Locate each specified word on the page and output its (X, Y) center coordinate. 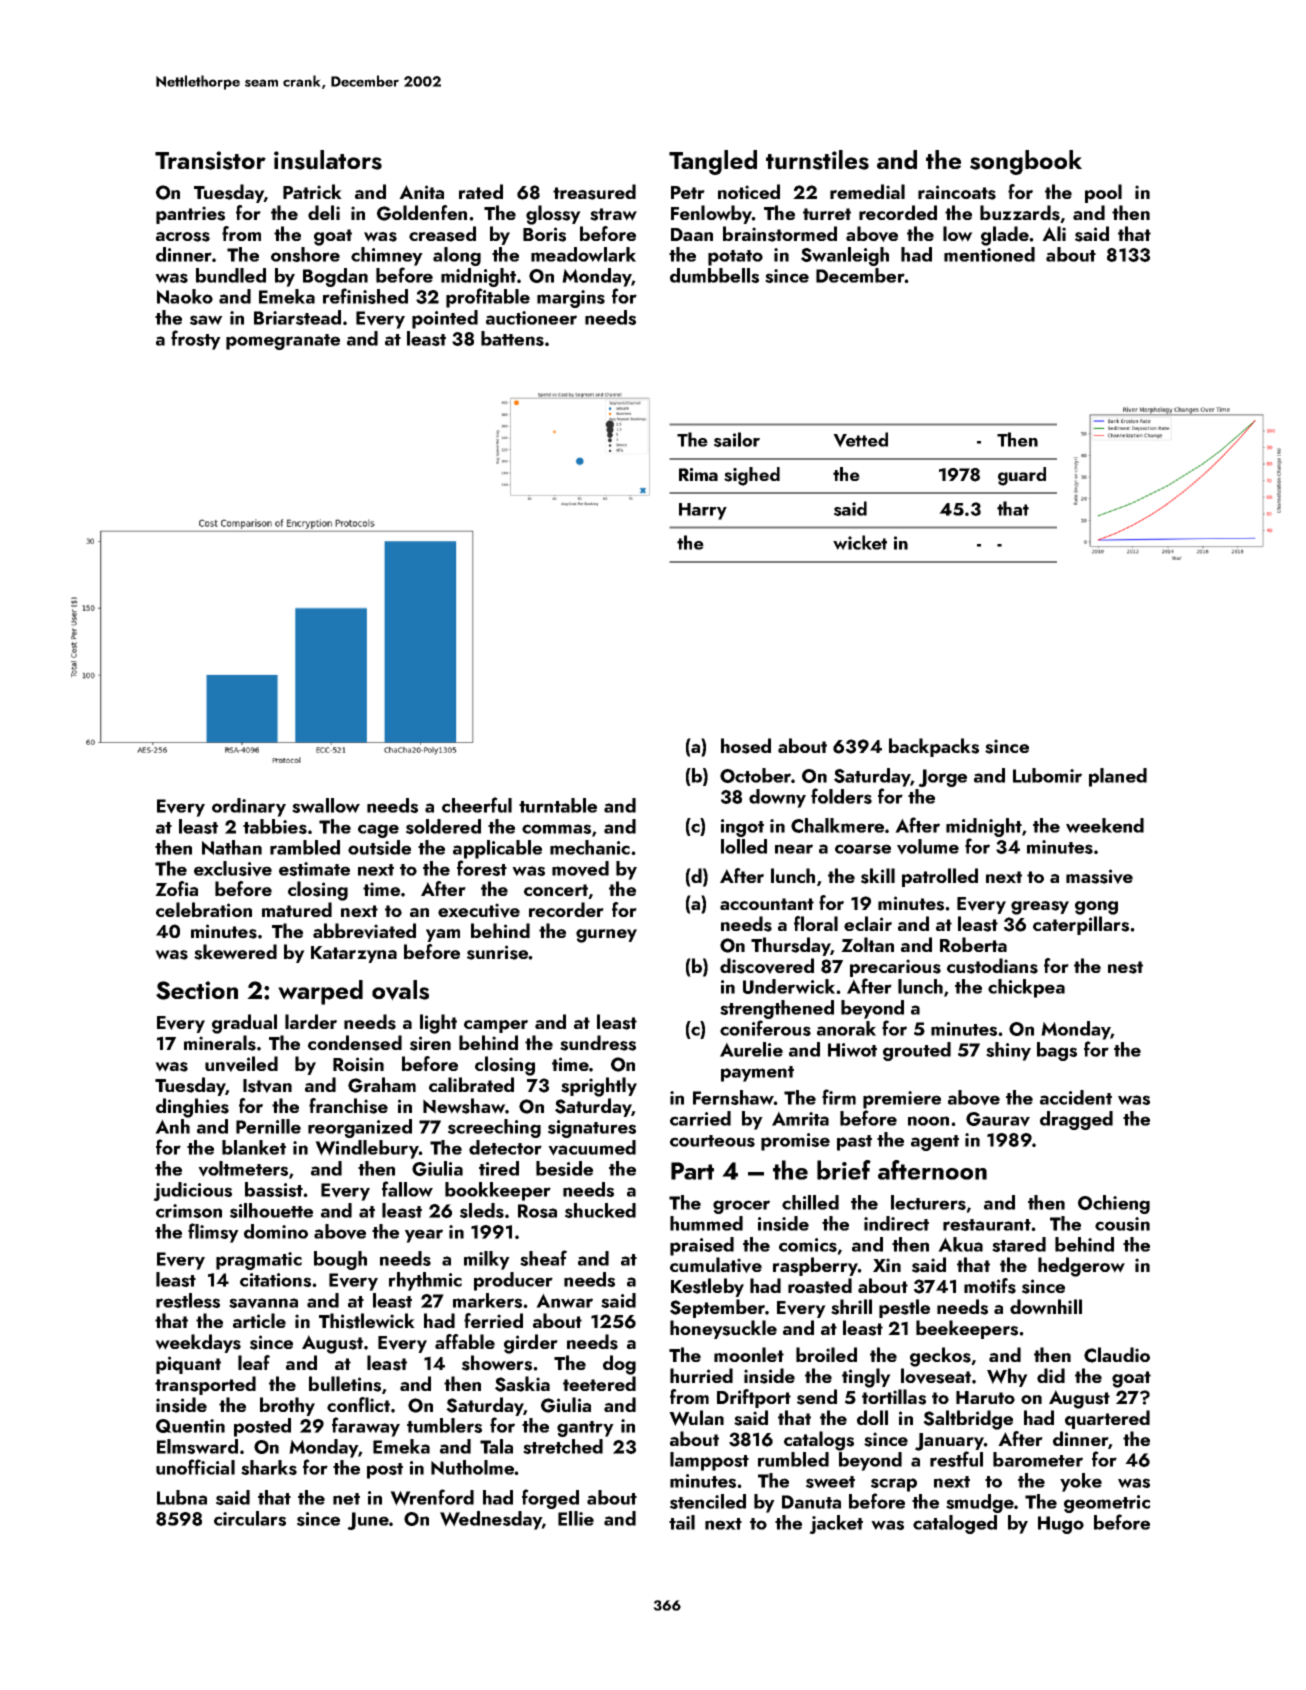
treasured (594, 192)
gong (1096, 908)
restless (188, 1300)
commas (556, 829)
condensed (355, 1043)
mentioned (989, 254)
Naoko (185, 296)
